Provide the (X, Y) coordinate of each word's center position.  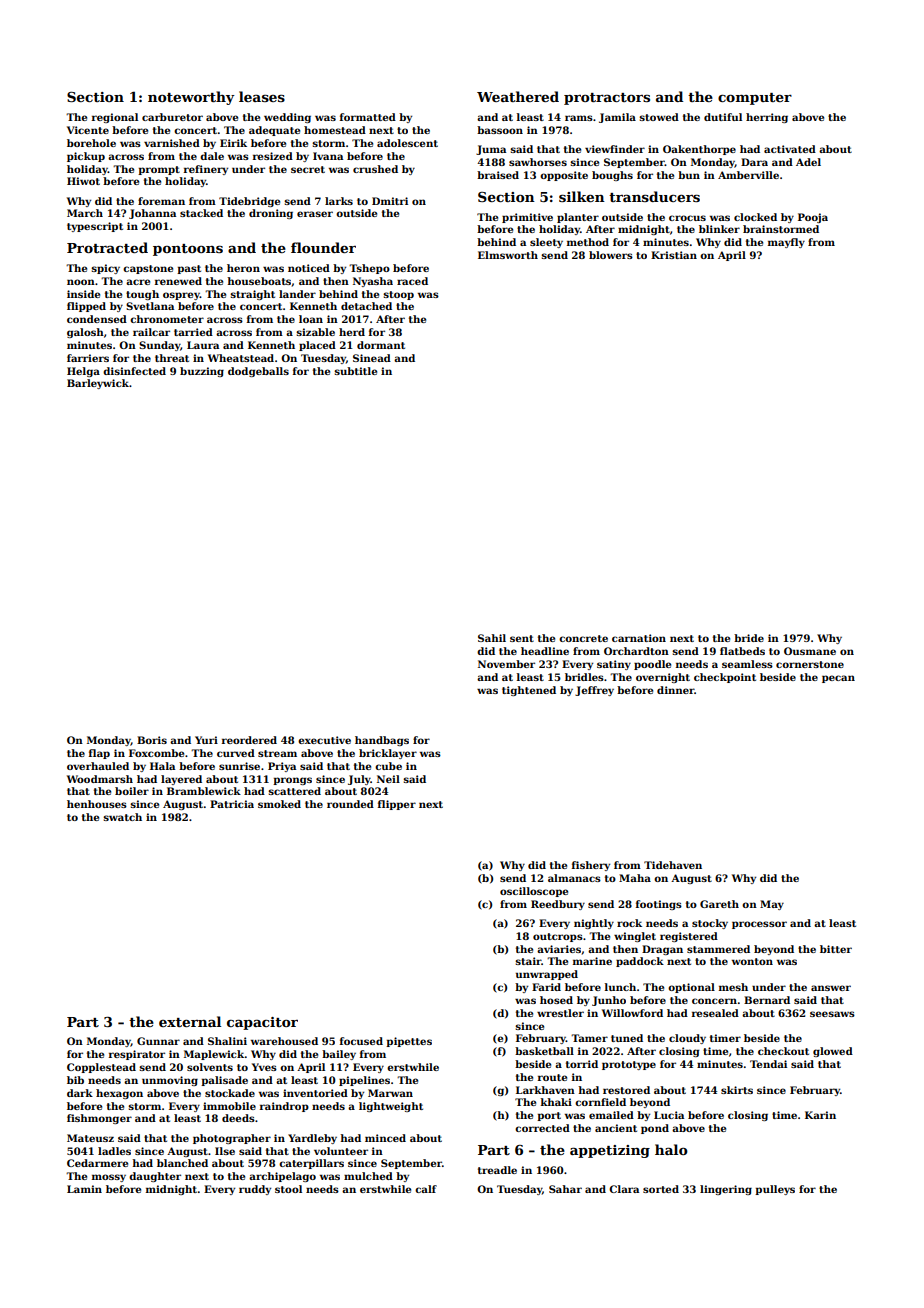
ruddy (255, 1190)
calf (426, 1189)
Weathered (518, 96)
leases (262, 96)
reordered (249, 740)
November (506, 664)
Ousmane (810, 651)
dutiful (723, 117)
